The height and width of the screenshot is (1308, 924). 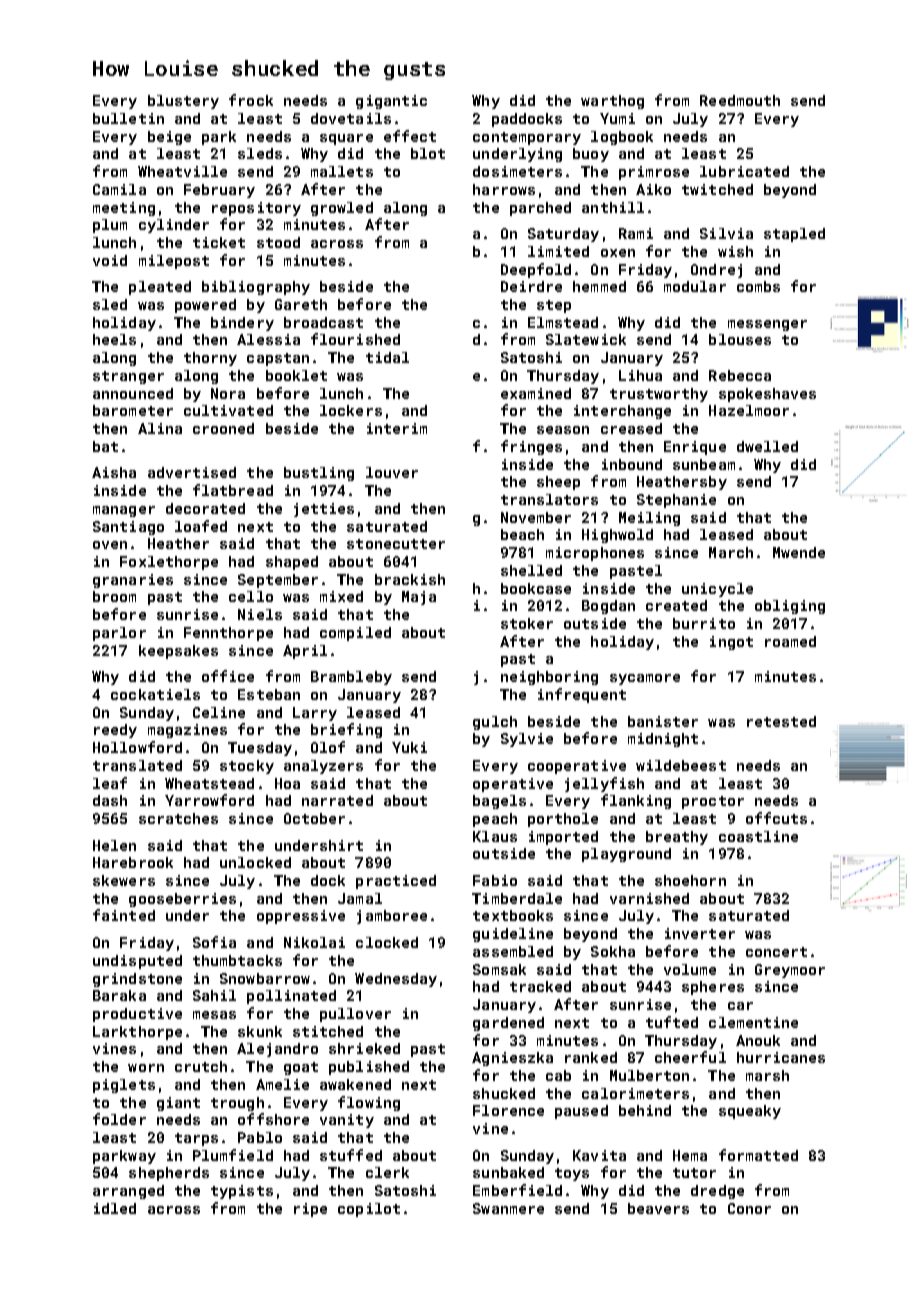 I want to click on inbound, so click(x=632, y=464).
